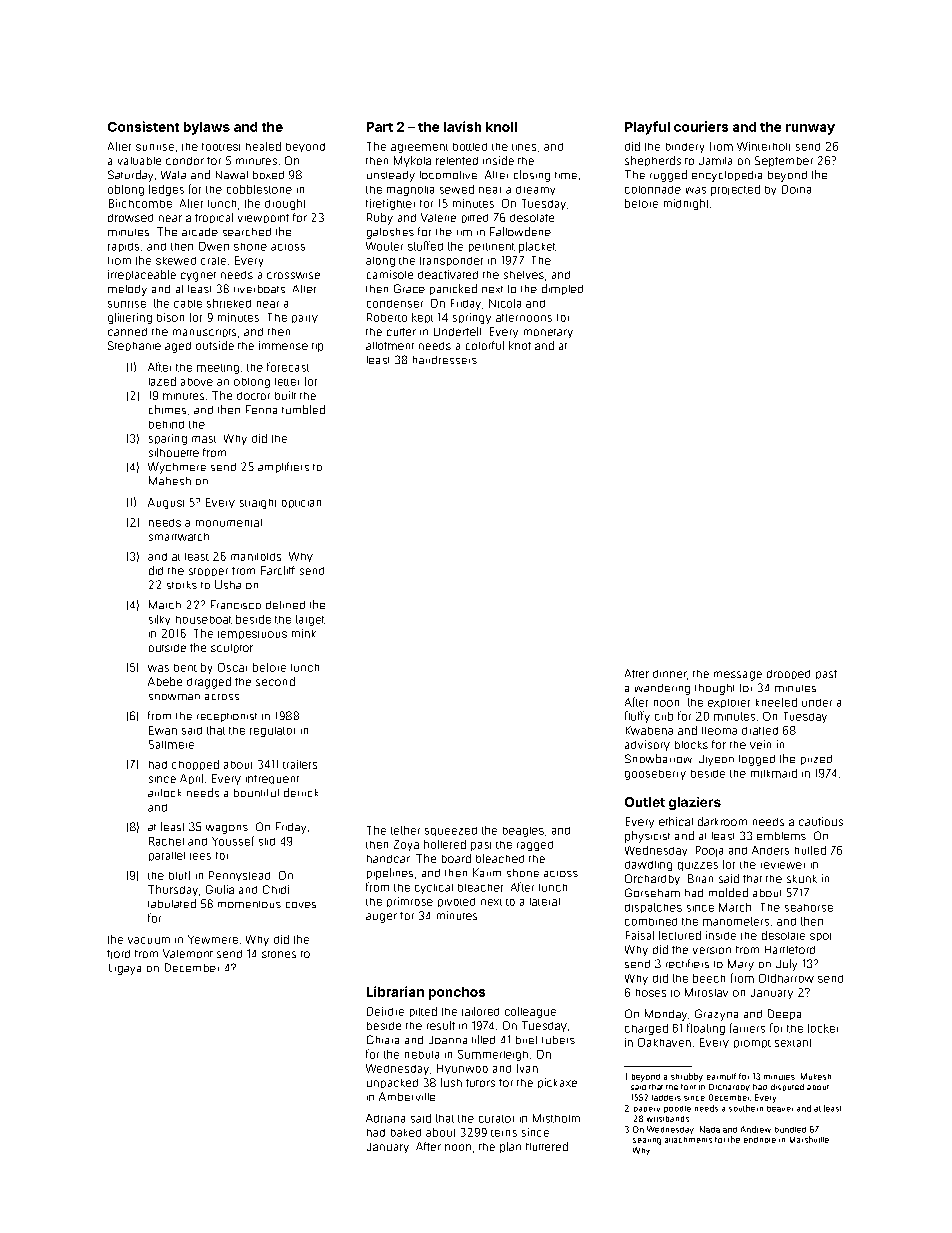 The height and width of the screenshot is (1233, 952). What do you see at coordinates (139, 161) in the screenshot?
I see `valuable` at bounding box center [139, 161].
